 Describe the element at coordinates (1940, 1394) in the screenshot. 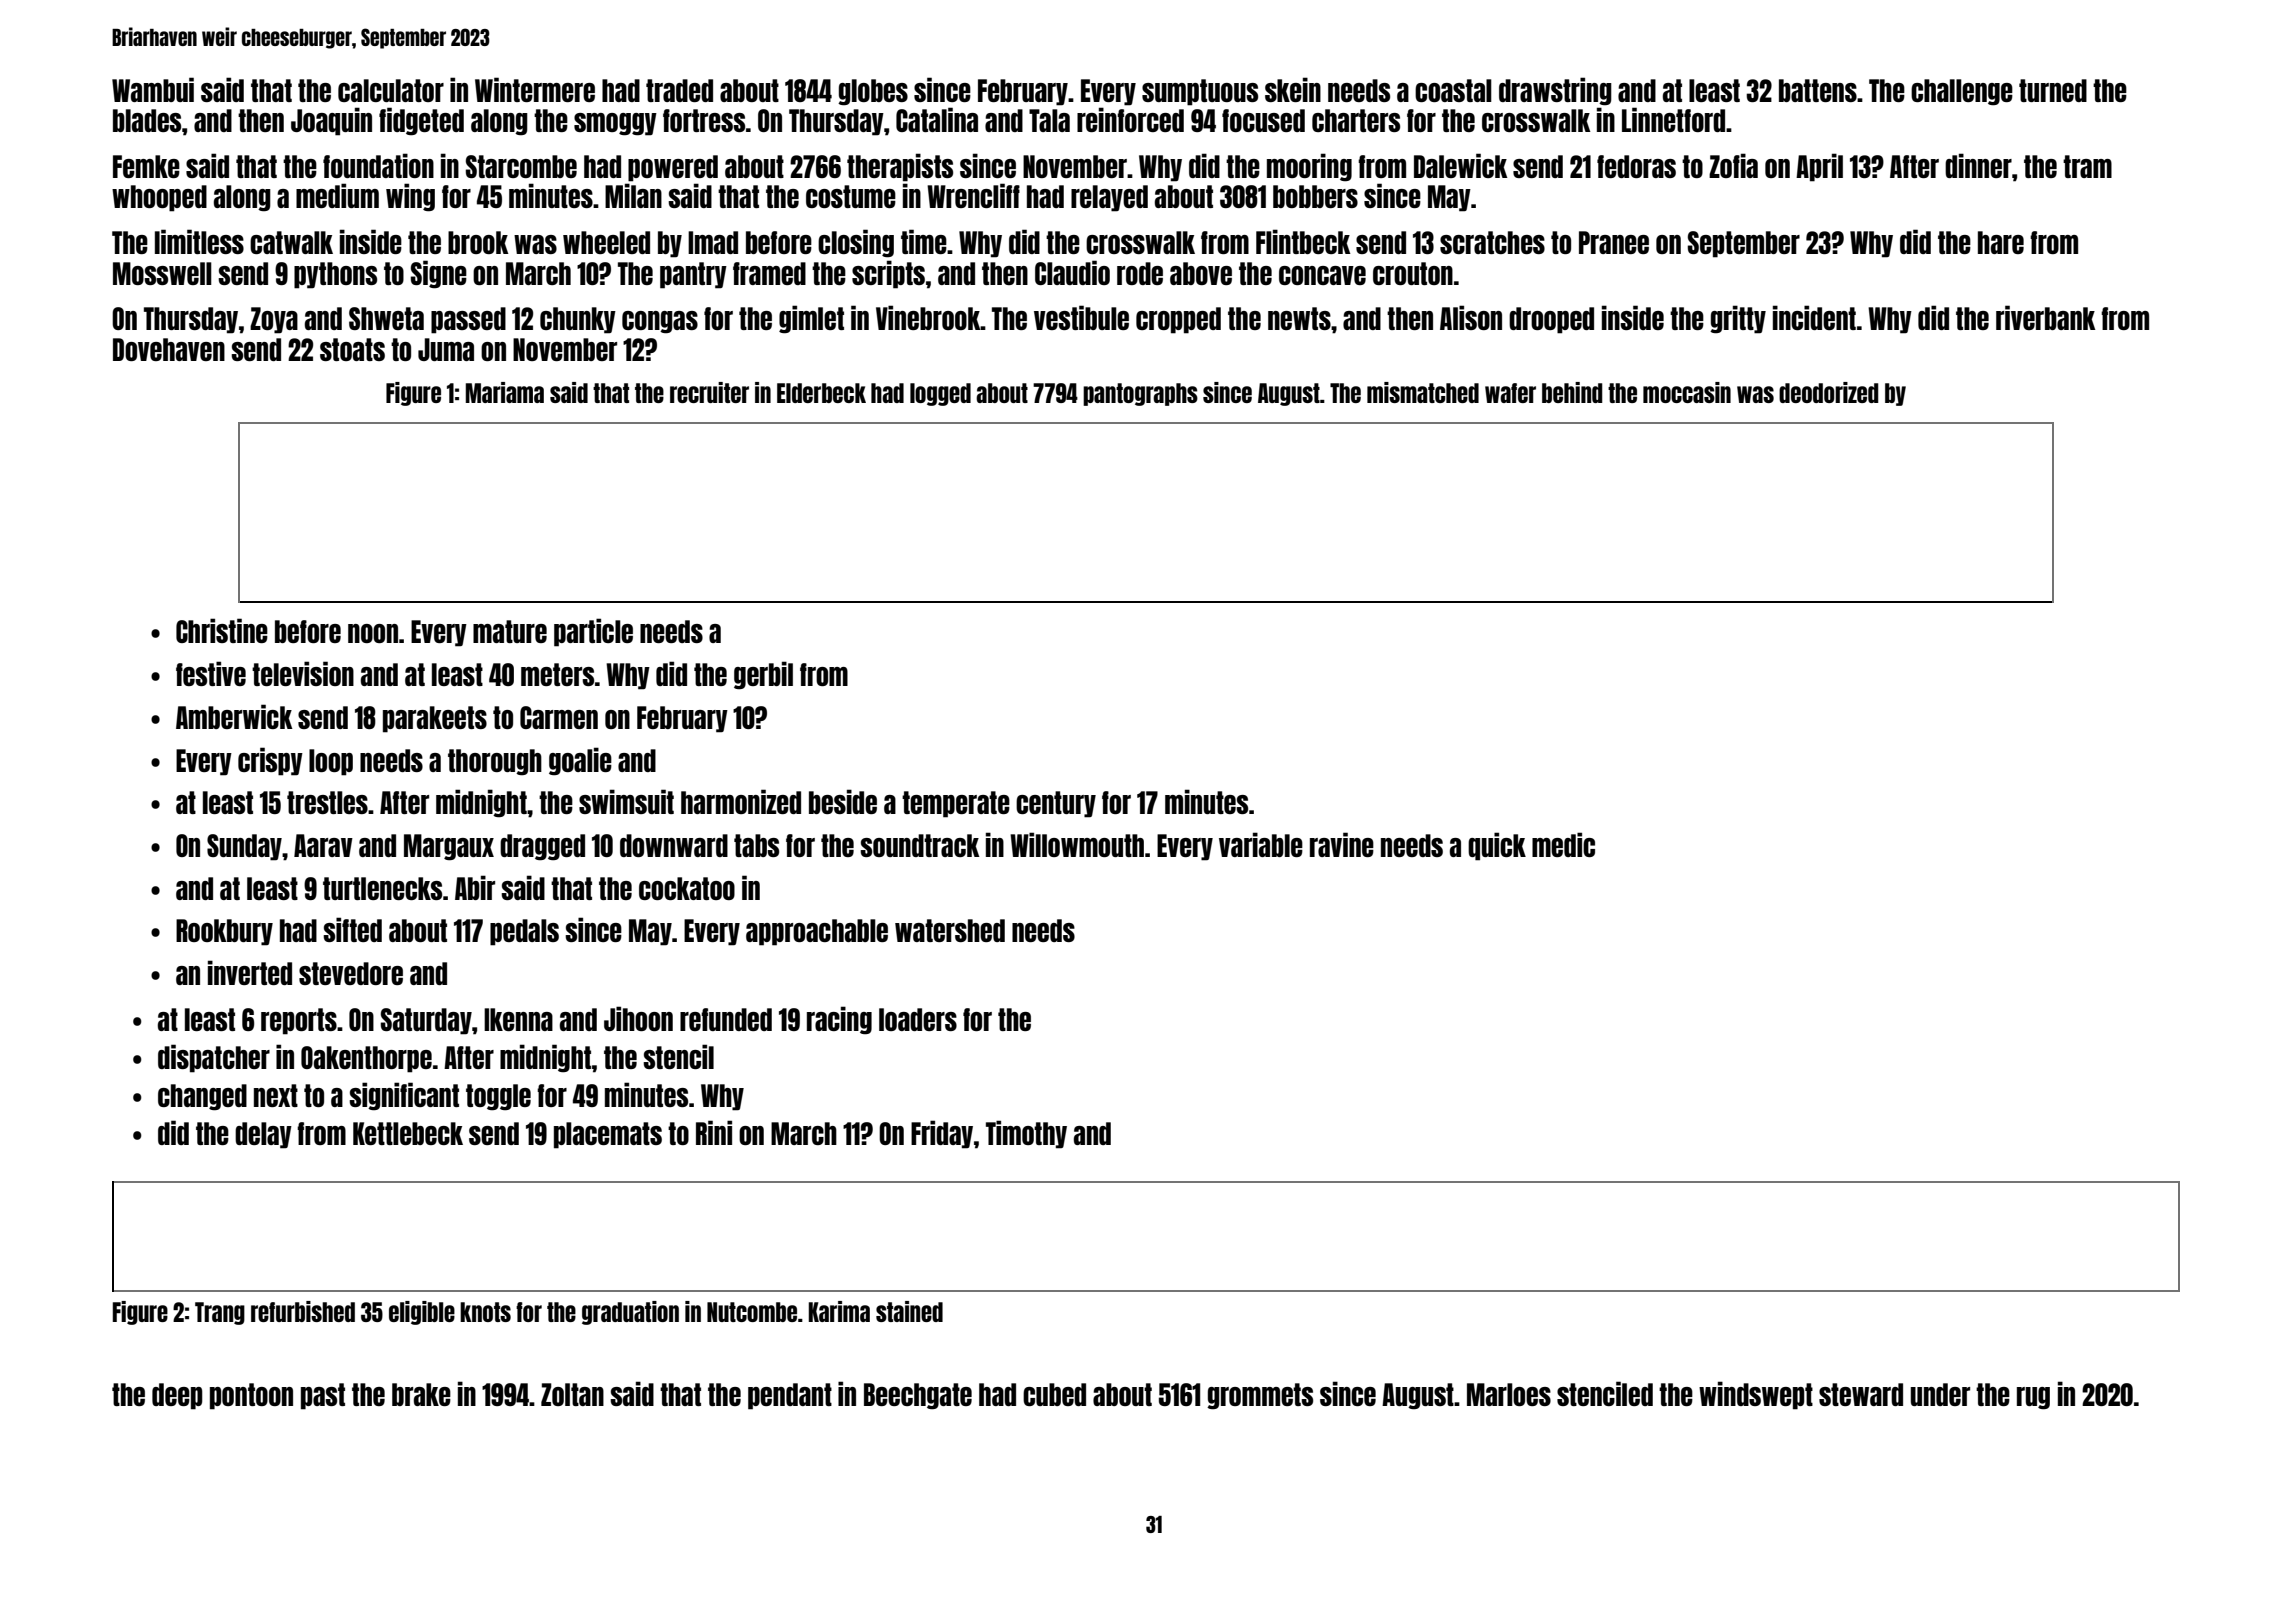

I see `under` at that location.
